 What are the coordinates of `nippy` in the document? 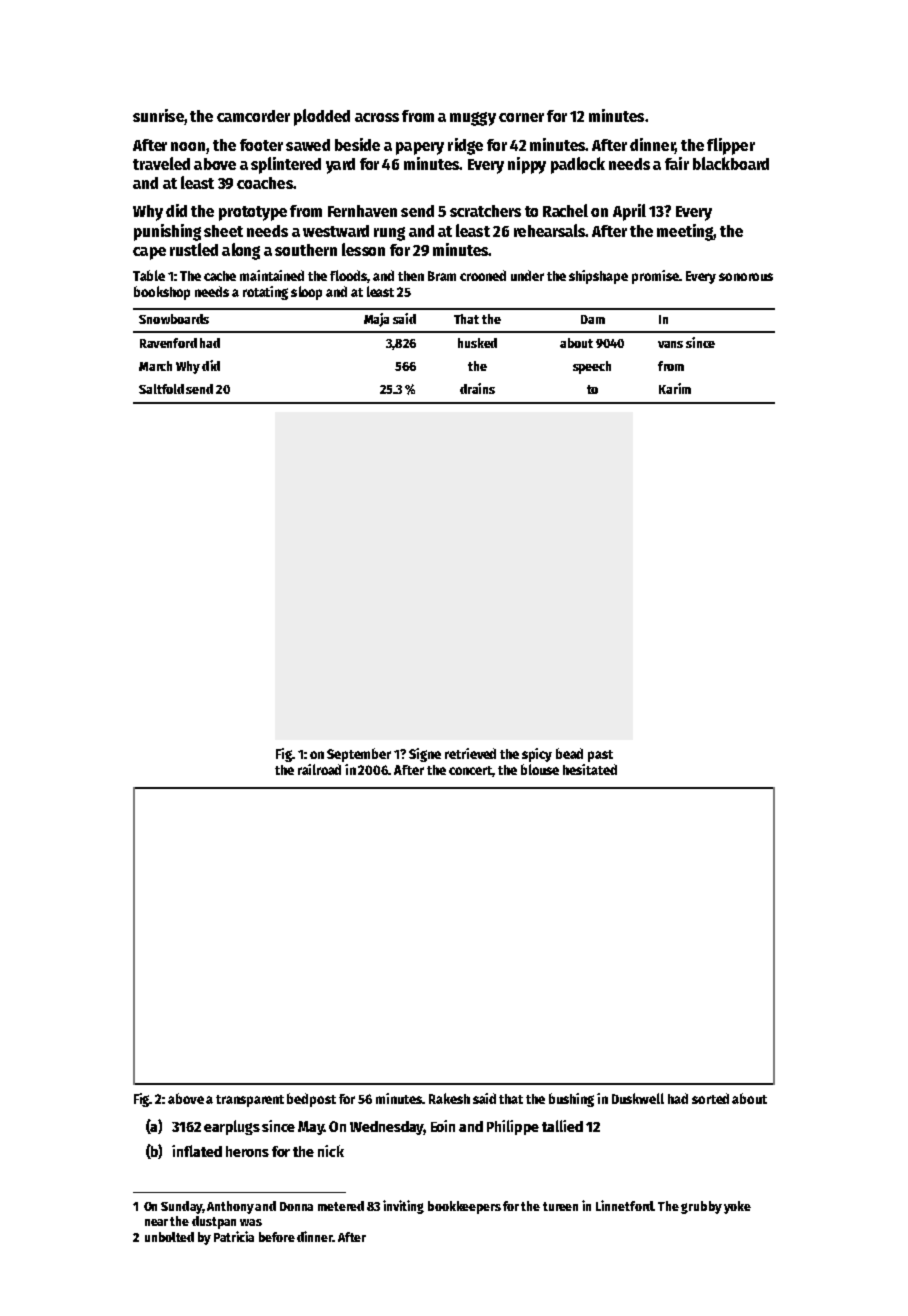 It's located at (527, 165).
